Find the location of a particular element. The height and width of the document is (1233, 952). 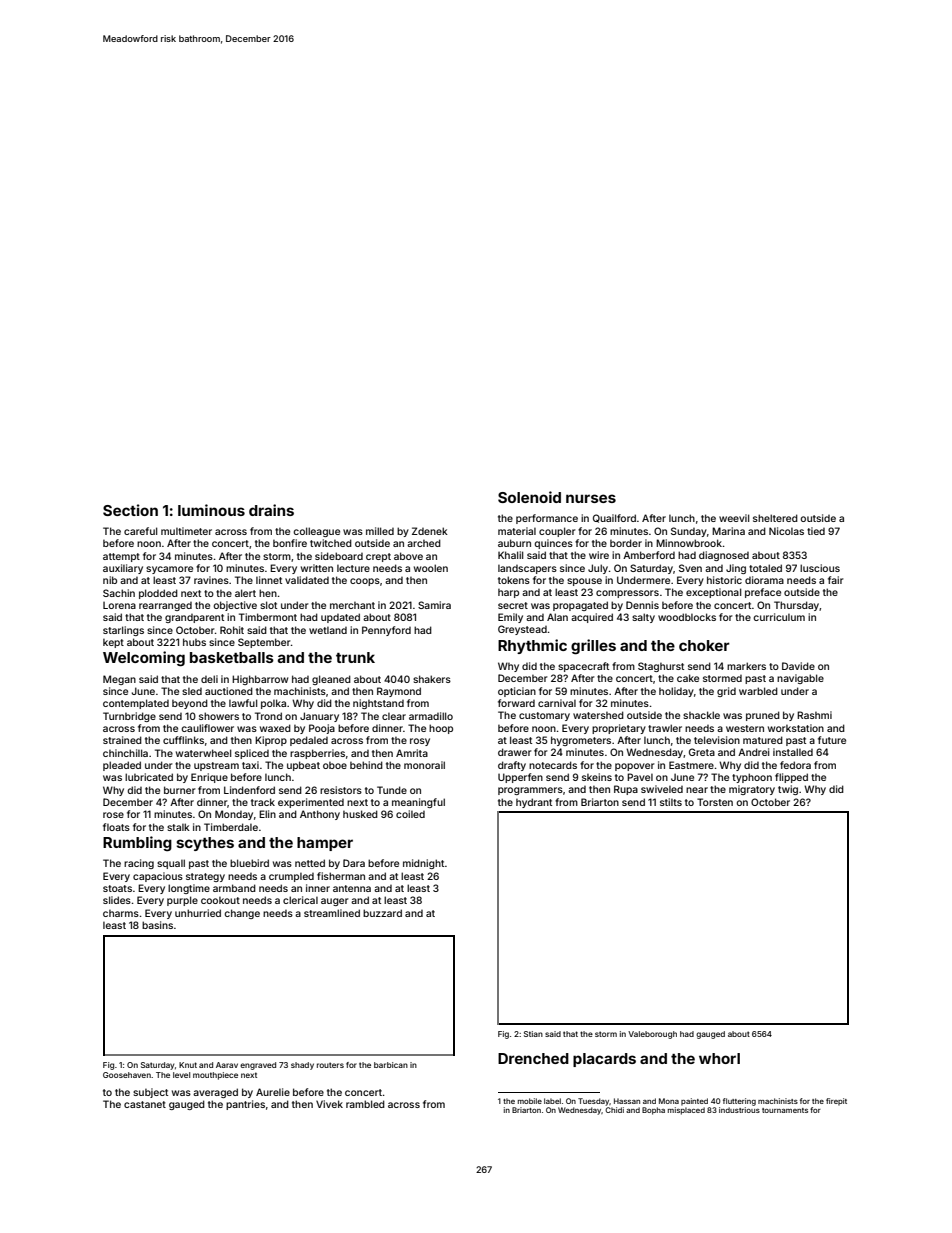

choker is located at coordinates (704, 645).
